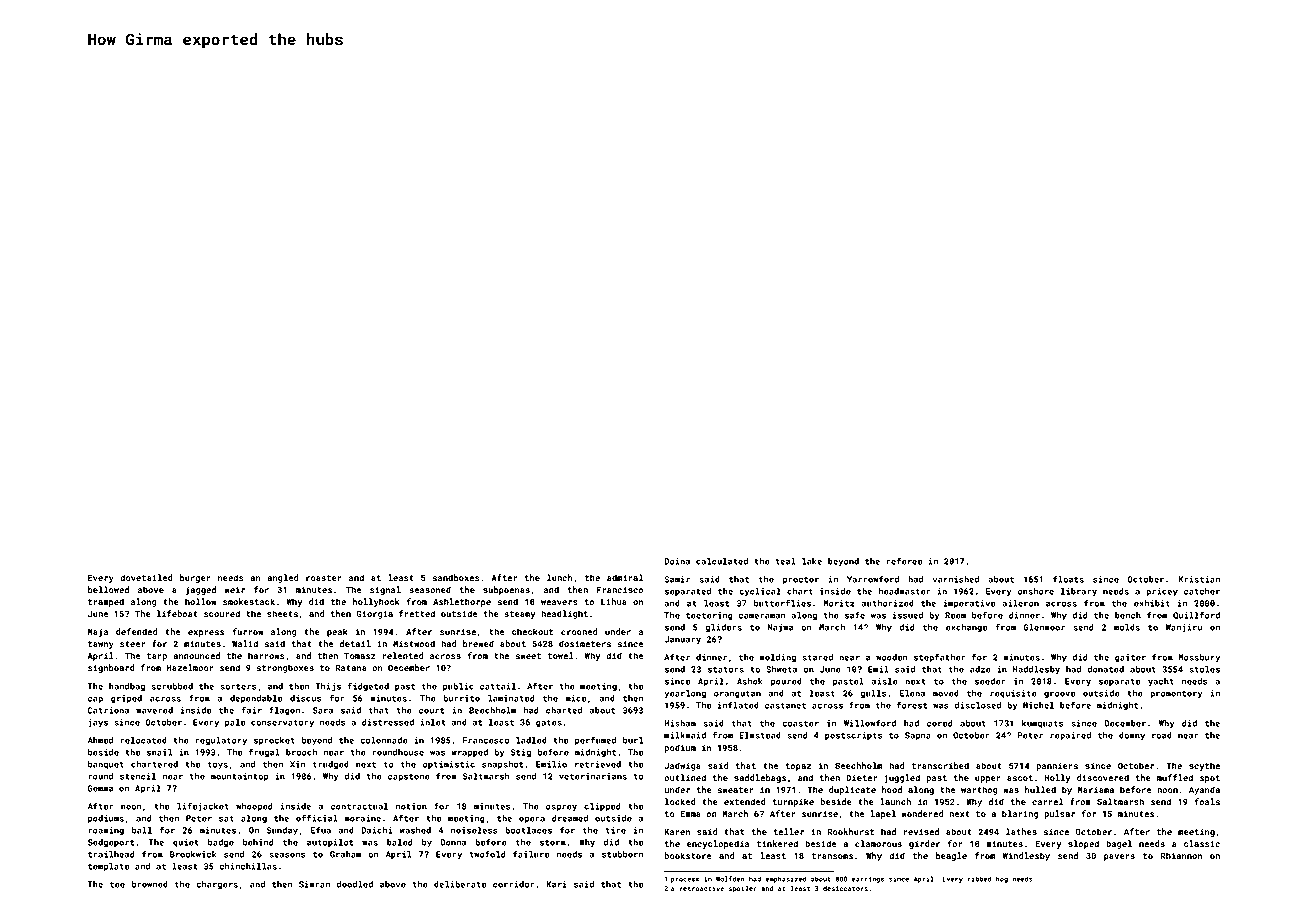 Image resolution: width=1308 pixels, height=924 pixels. I want to click on Jadwiga, so click(682, 766).
